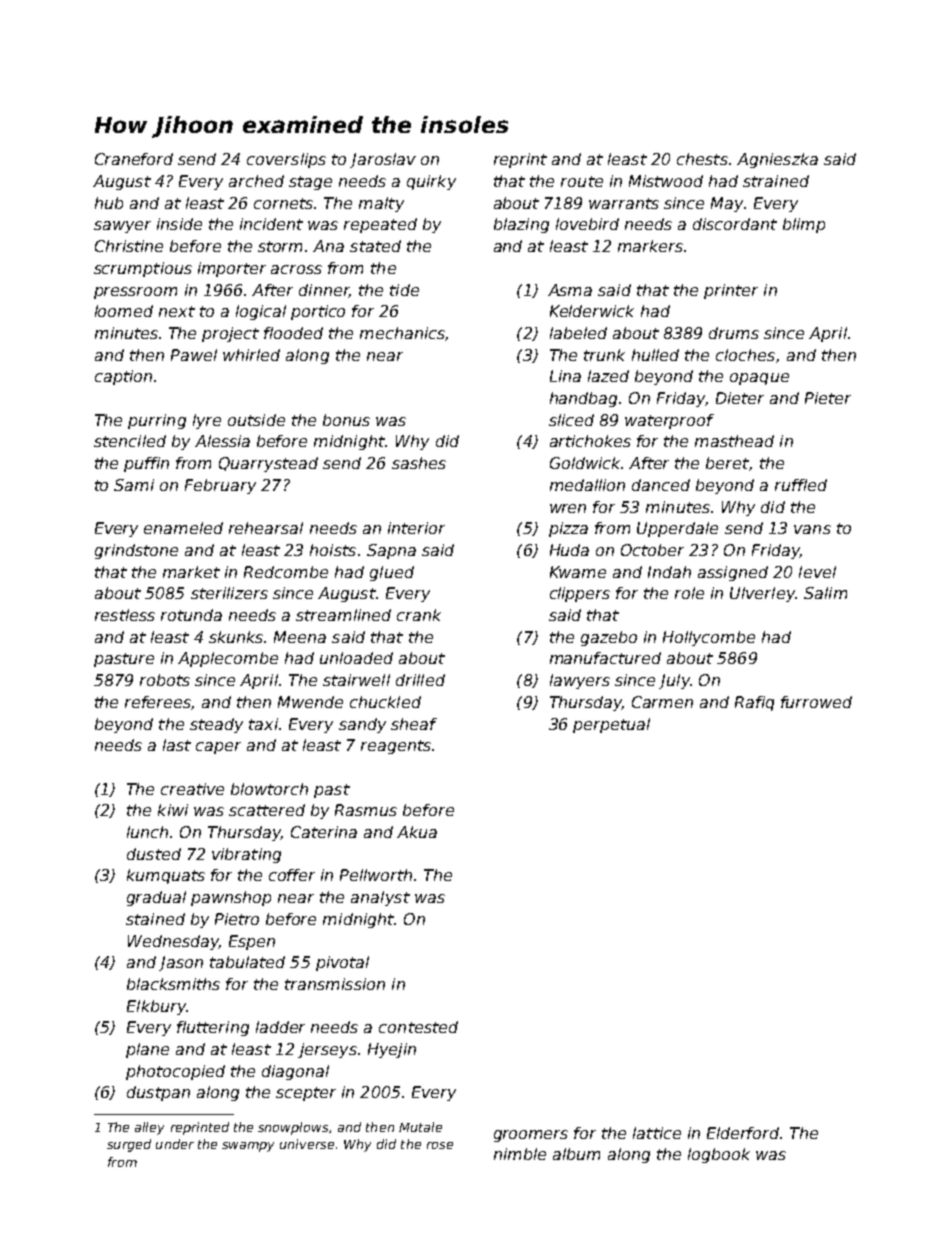  What do you see at coordinates (166, 876) in the screenshot?
I see `kumquats` at bounding box center [166, 876].
